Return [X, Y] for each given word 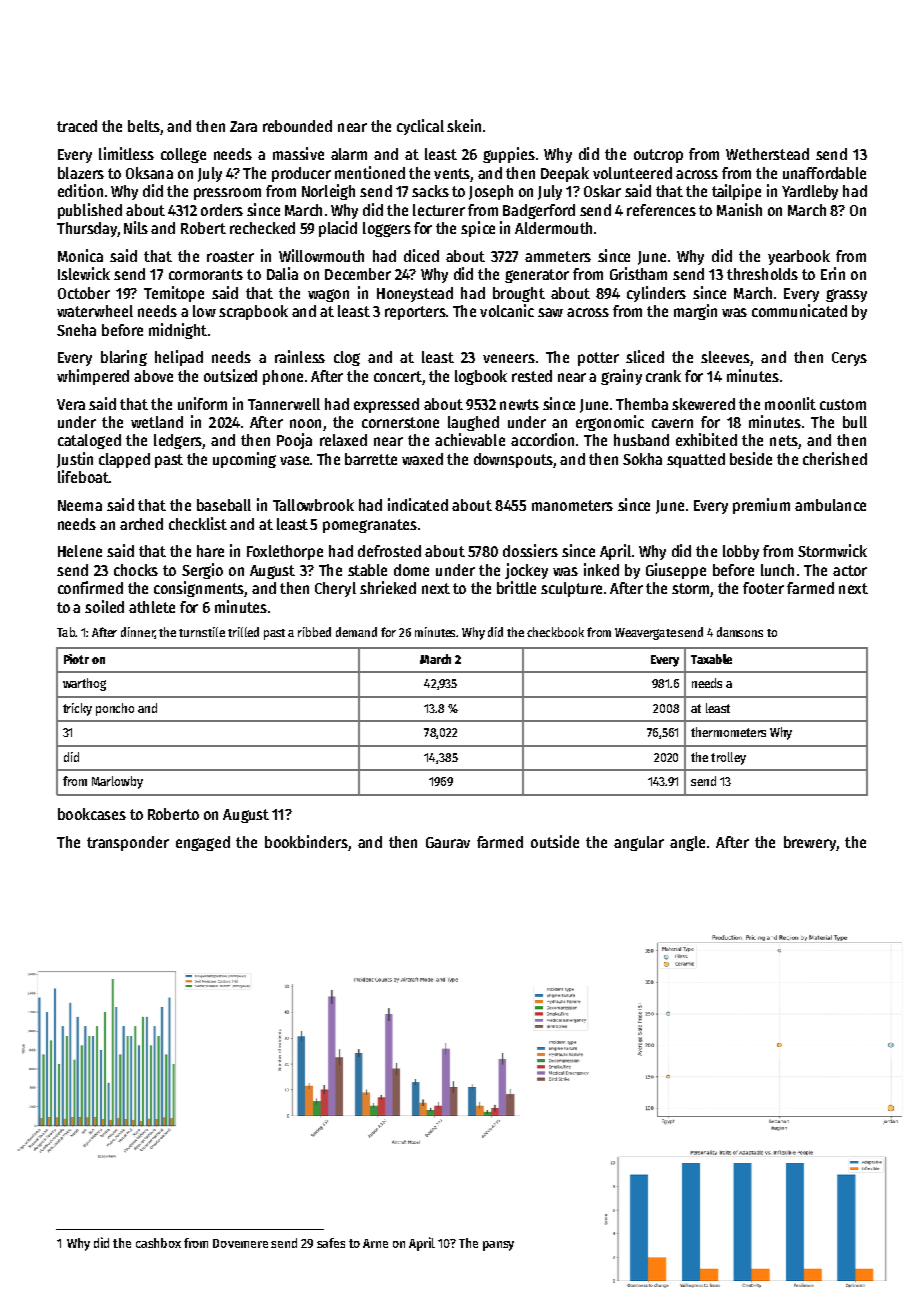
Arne [375, 1243]
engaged [203, 843]
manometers [572, 505]
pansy [498, 1246]
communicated [799, 310]
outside [555, 841]
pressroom [227, 194]
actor [850, 570]
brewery [810, 843]
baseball [224, 505]
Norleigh [328, 192]
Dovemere [240, 1243]
